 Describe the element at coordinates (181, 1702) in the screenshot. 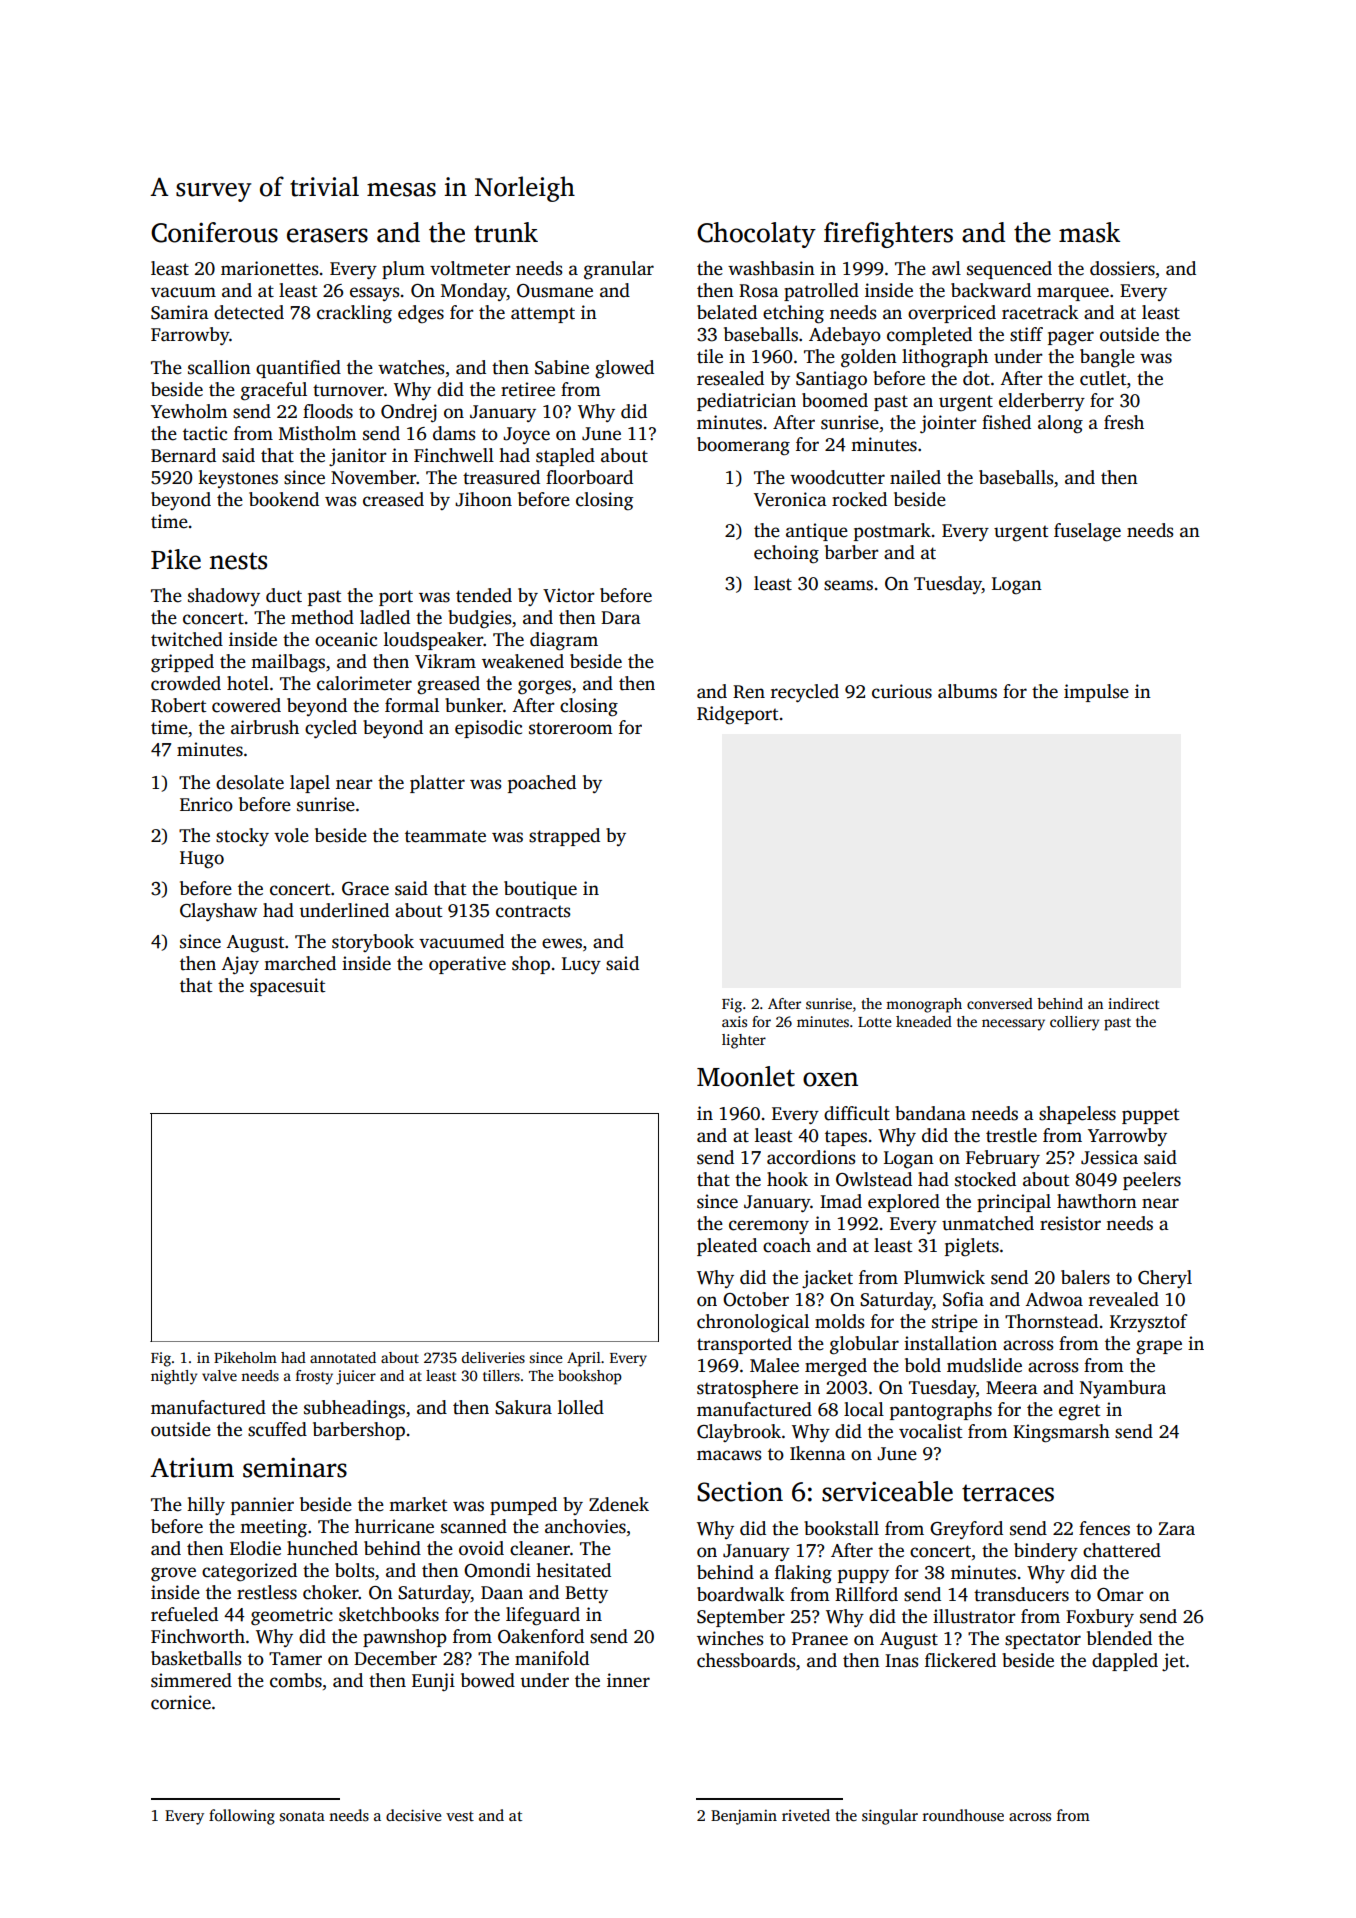

I see `cornice` at that location.
